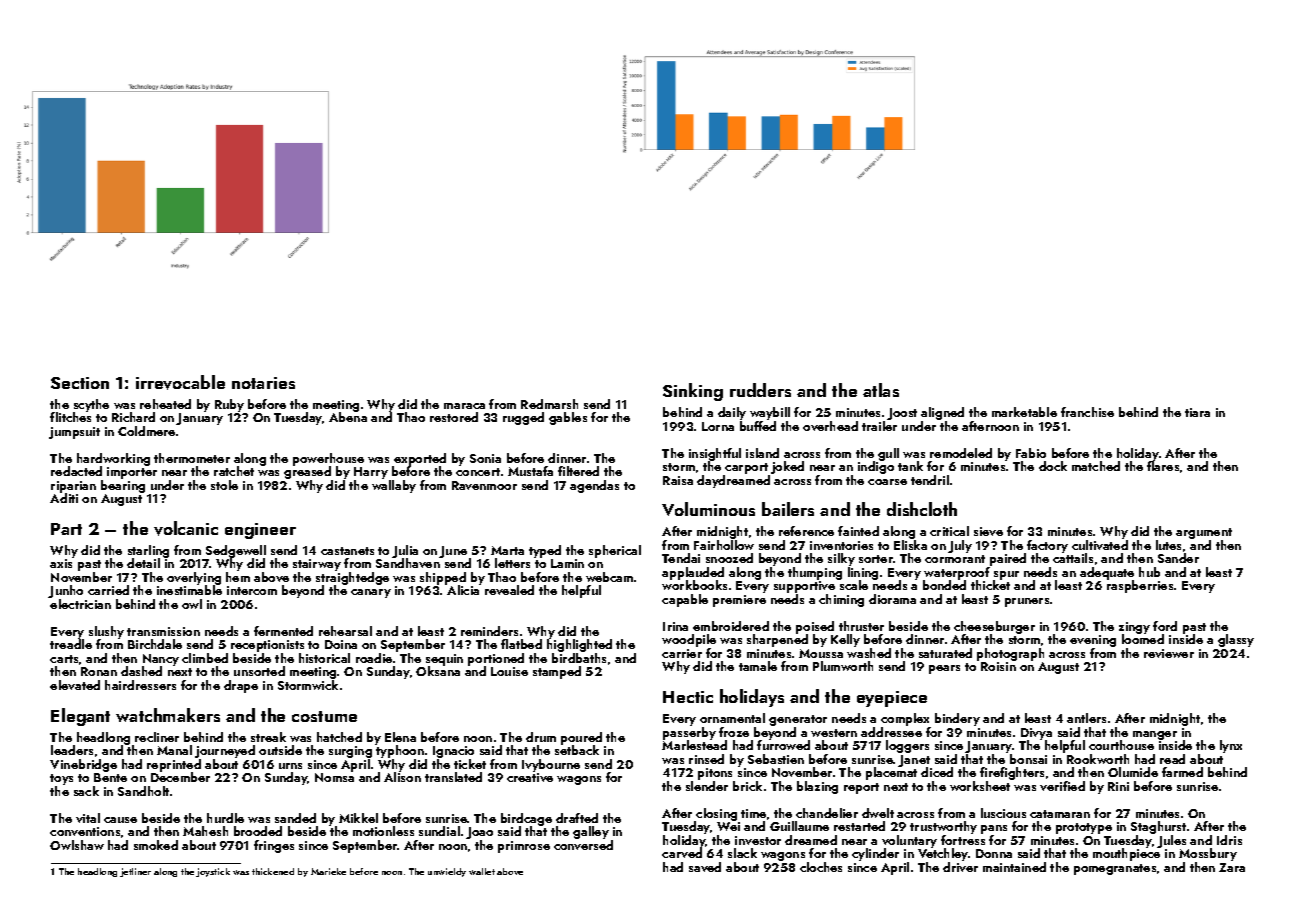 The image size is (1308, 924). What do you see at coordinates (133, 417) in the screenshot?
I see `Richard` at bounding box center [133, 417].
